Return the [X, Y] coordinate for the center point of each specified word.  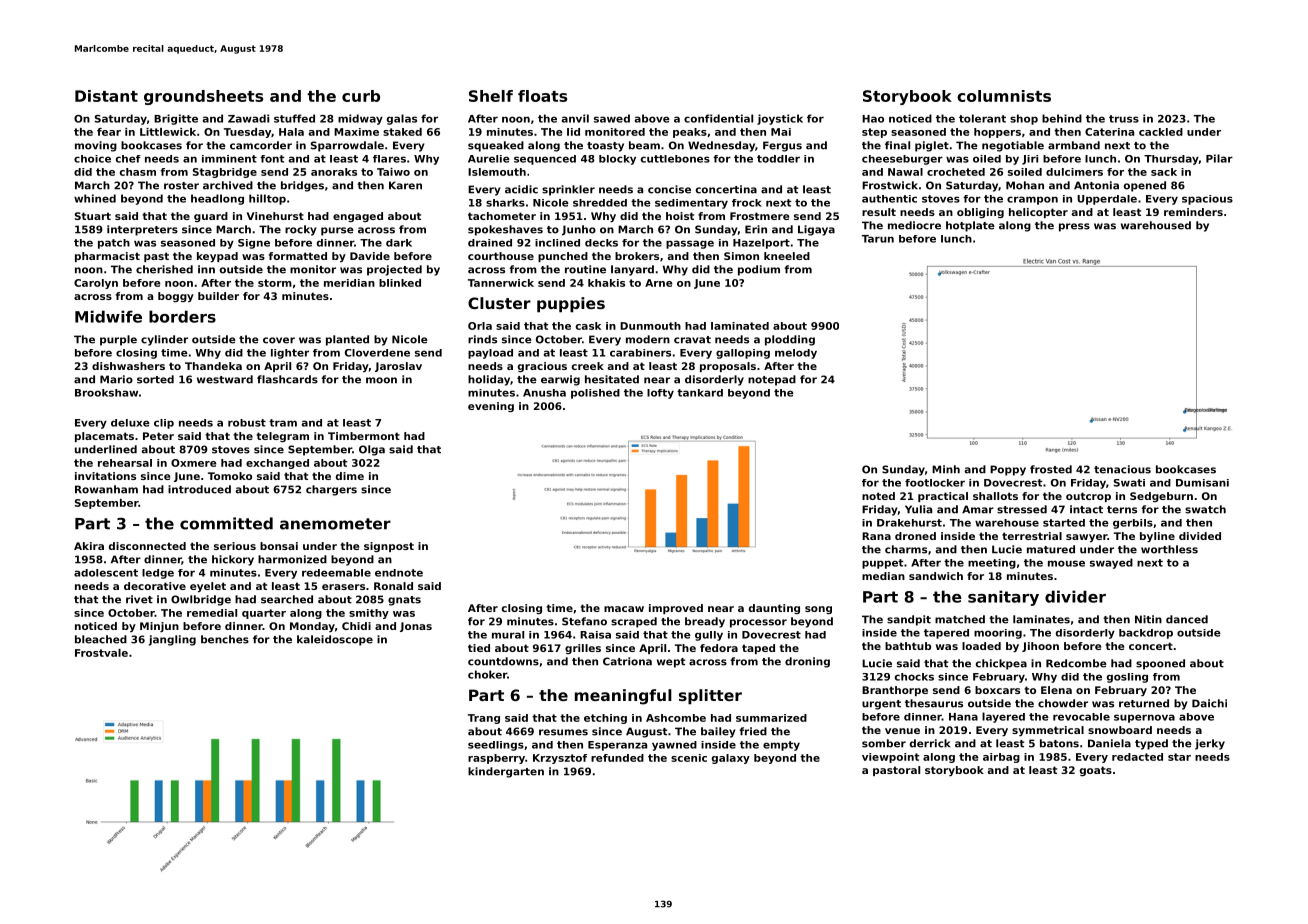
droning [807, 662]
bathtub [908, 646]
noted [878, 496]
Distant [106, 96]
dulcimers [1074, 172]
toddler [778, 159]
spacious [1207, 200]
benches [225, 639]
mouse [1066, 563]
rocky [300, 230]
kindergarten [506, 772]
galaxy [731, 759]
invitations [105, 476]
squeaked [496, 146]
